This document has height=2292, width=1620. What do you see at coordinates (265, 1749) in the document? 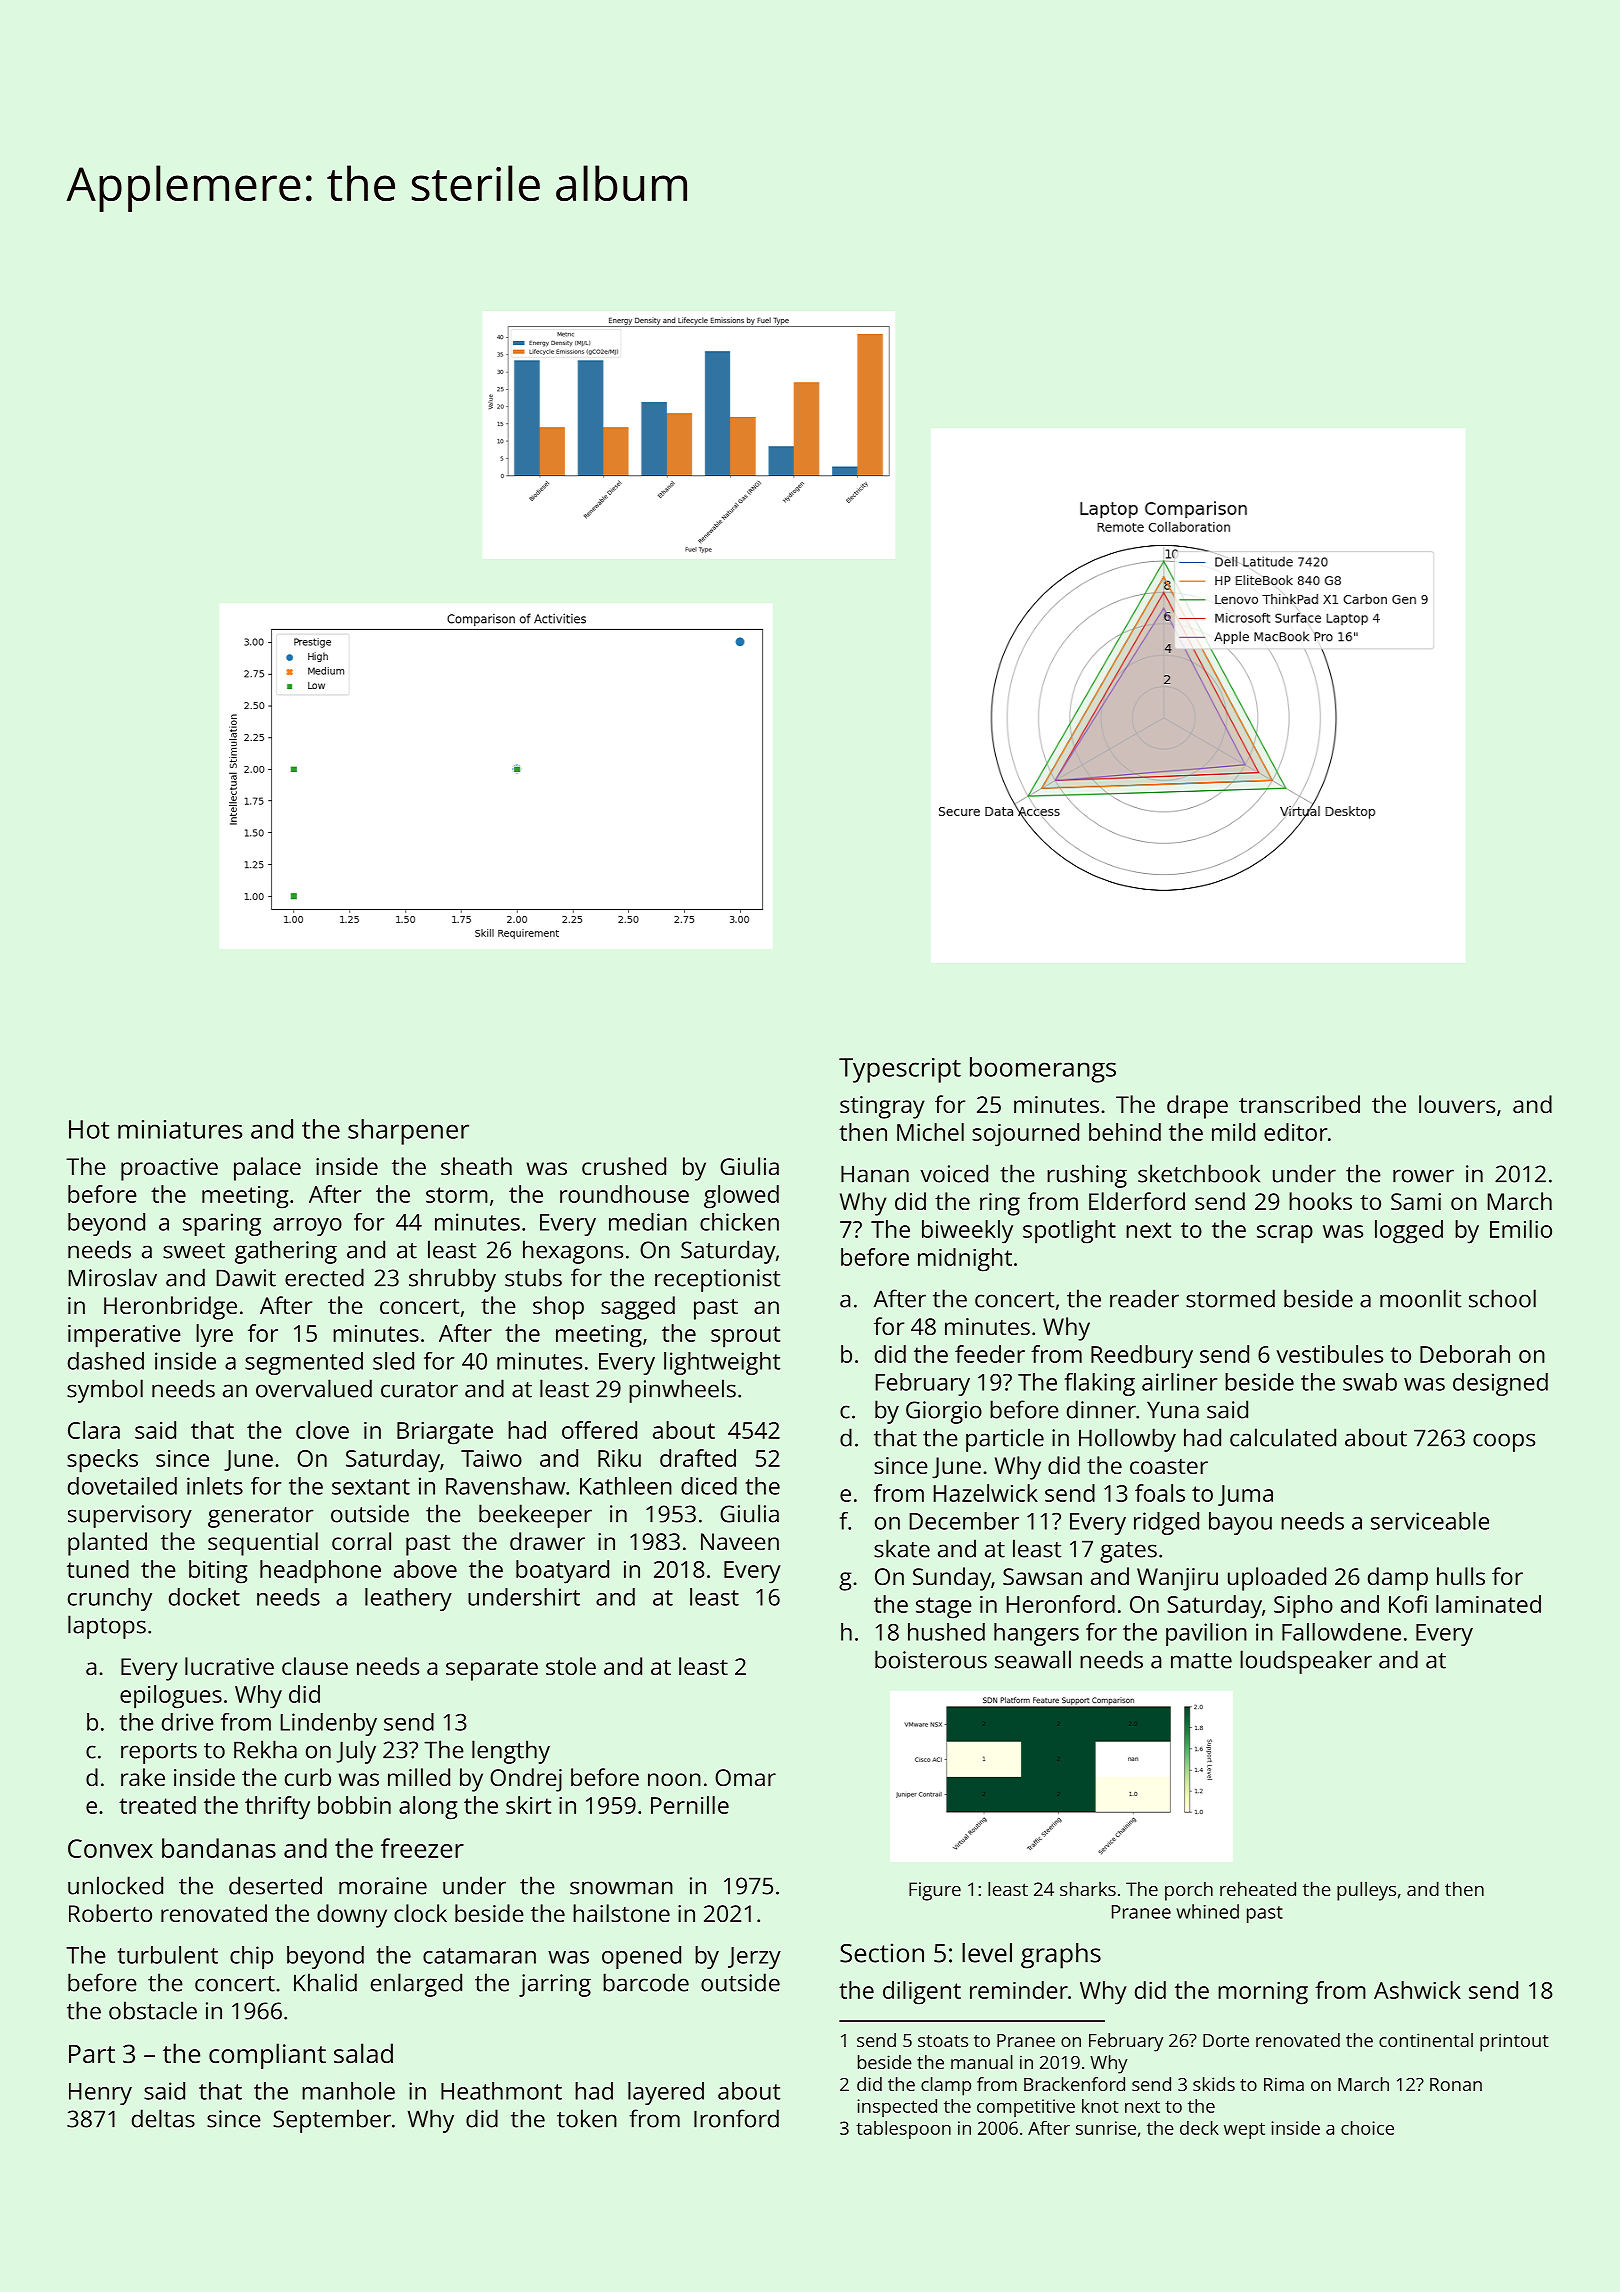
I see `Rekha` at bounding box center [265, 1749].
